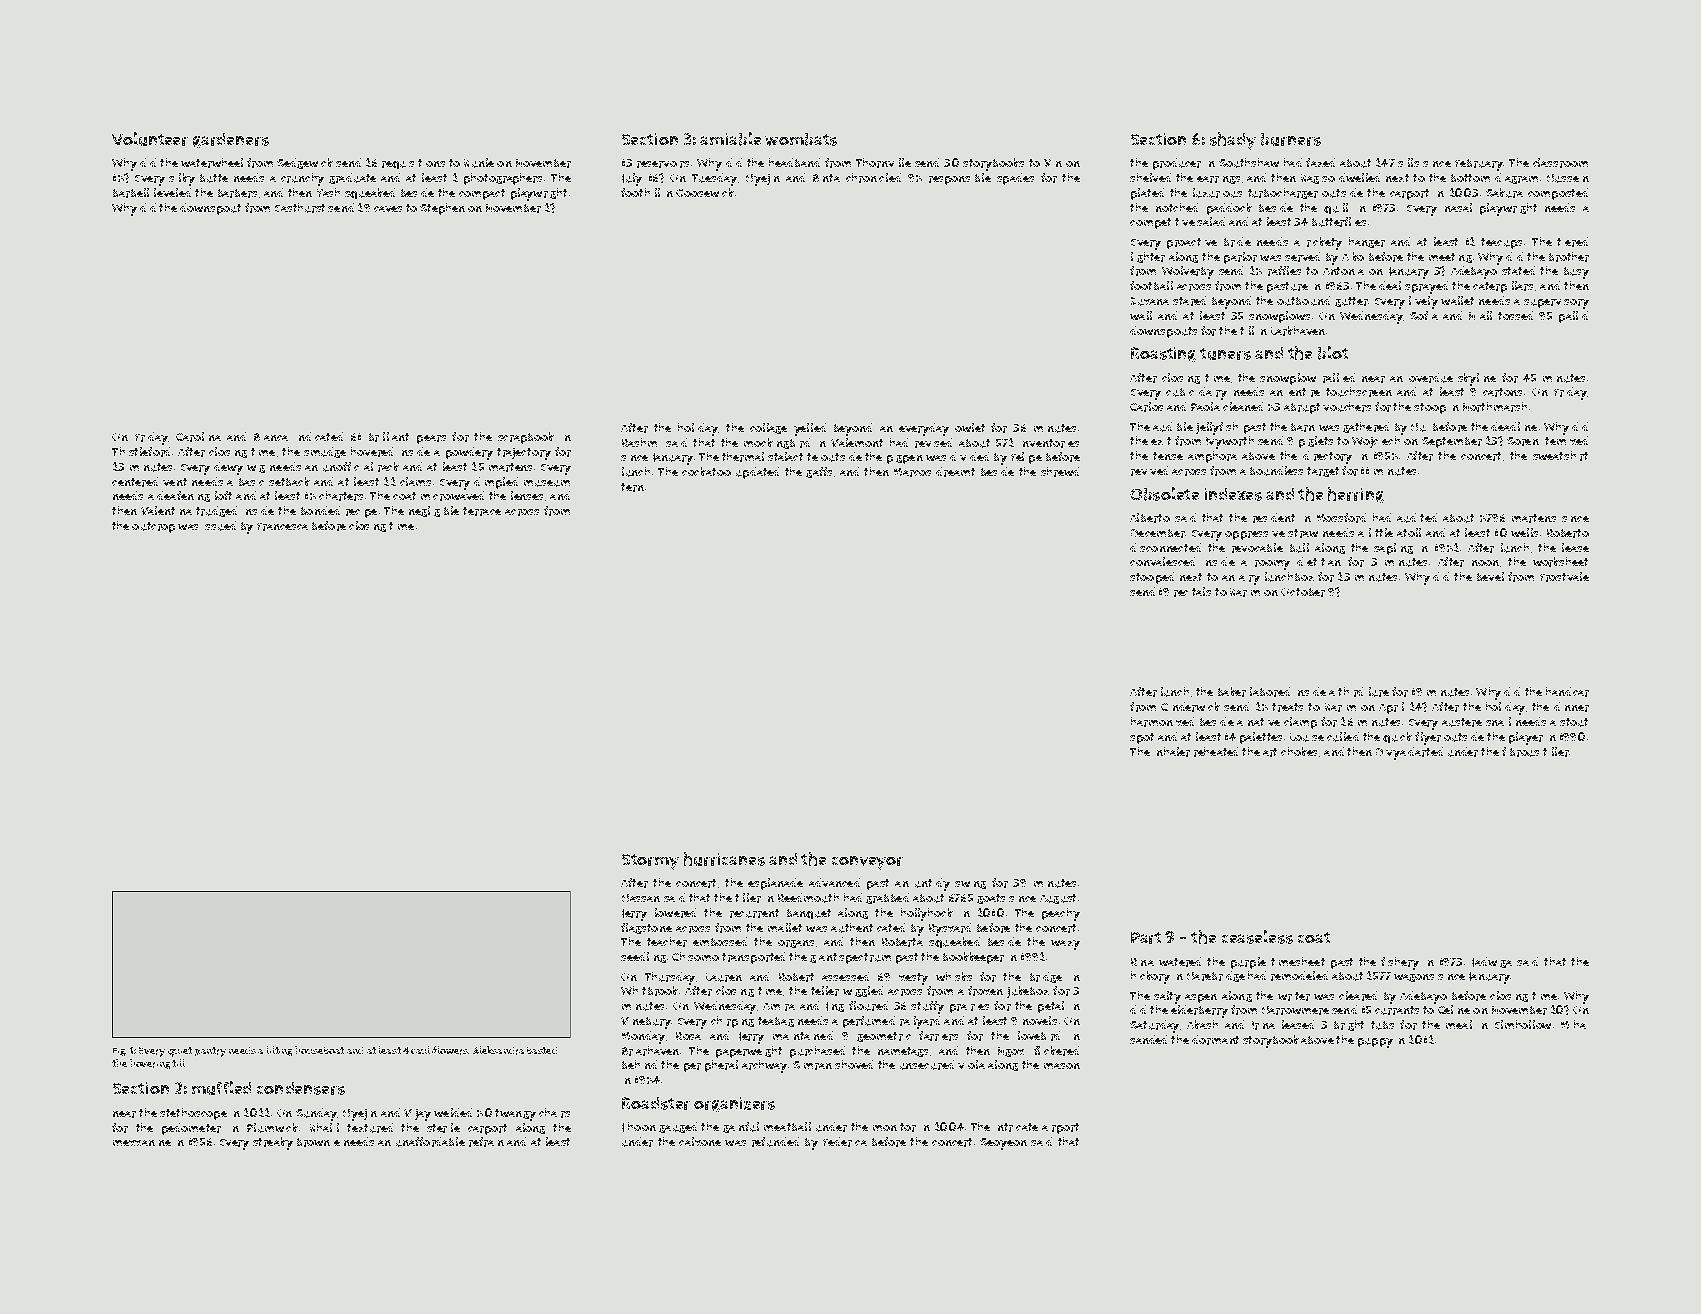  Describe the element at coordinates (954, 976) in the screenshot. I see `whisks` at that location.
